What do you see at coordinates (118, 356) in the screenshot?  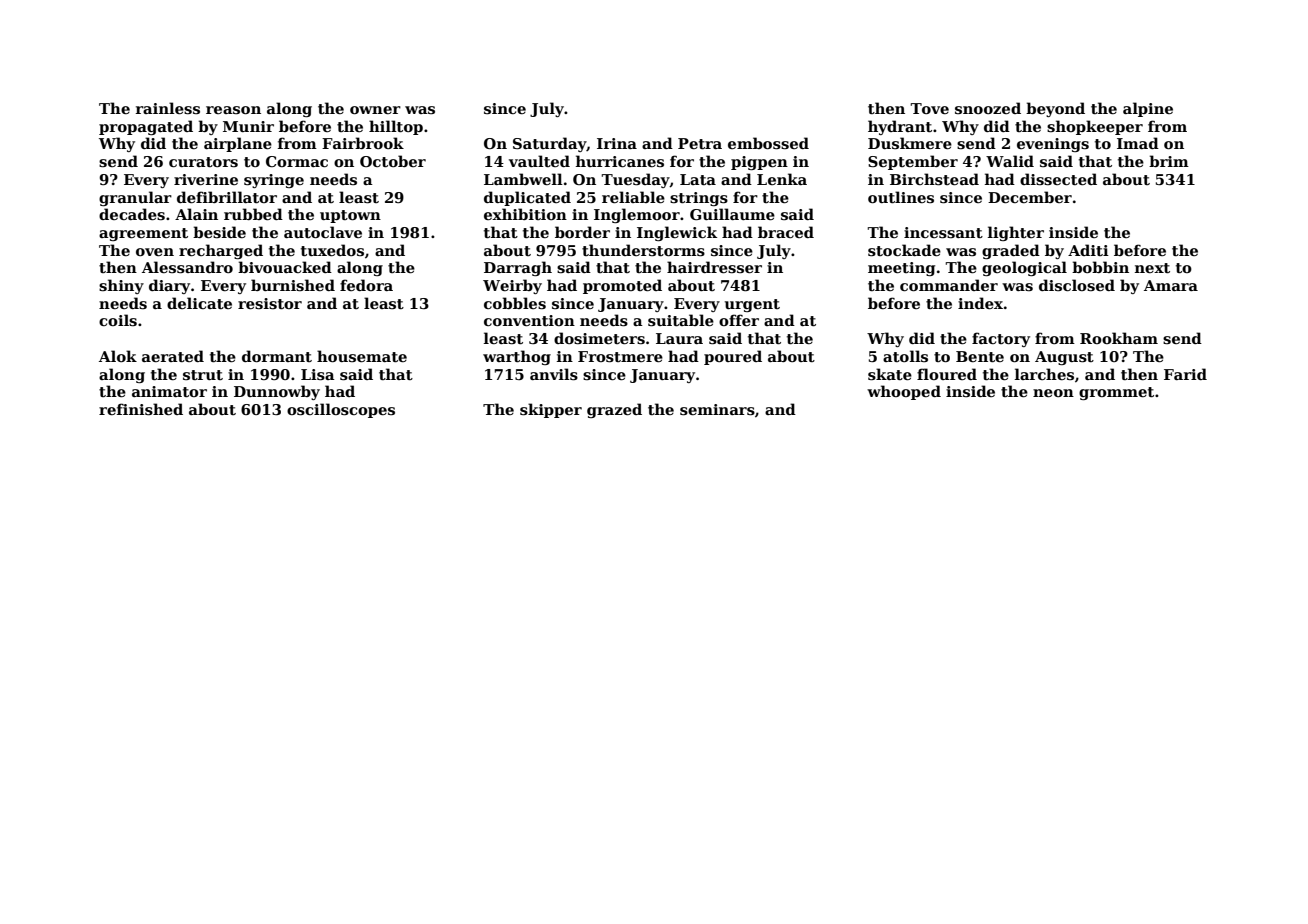 I see `Alok` at bounding box center [118, 356].
